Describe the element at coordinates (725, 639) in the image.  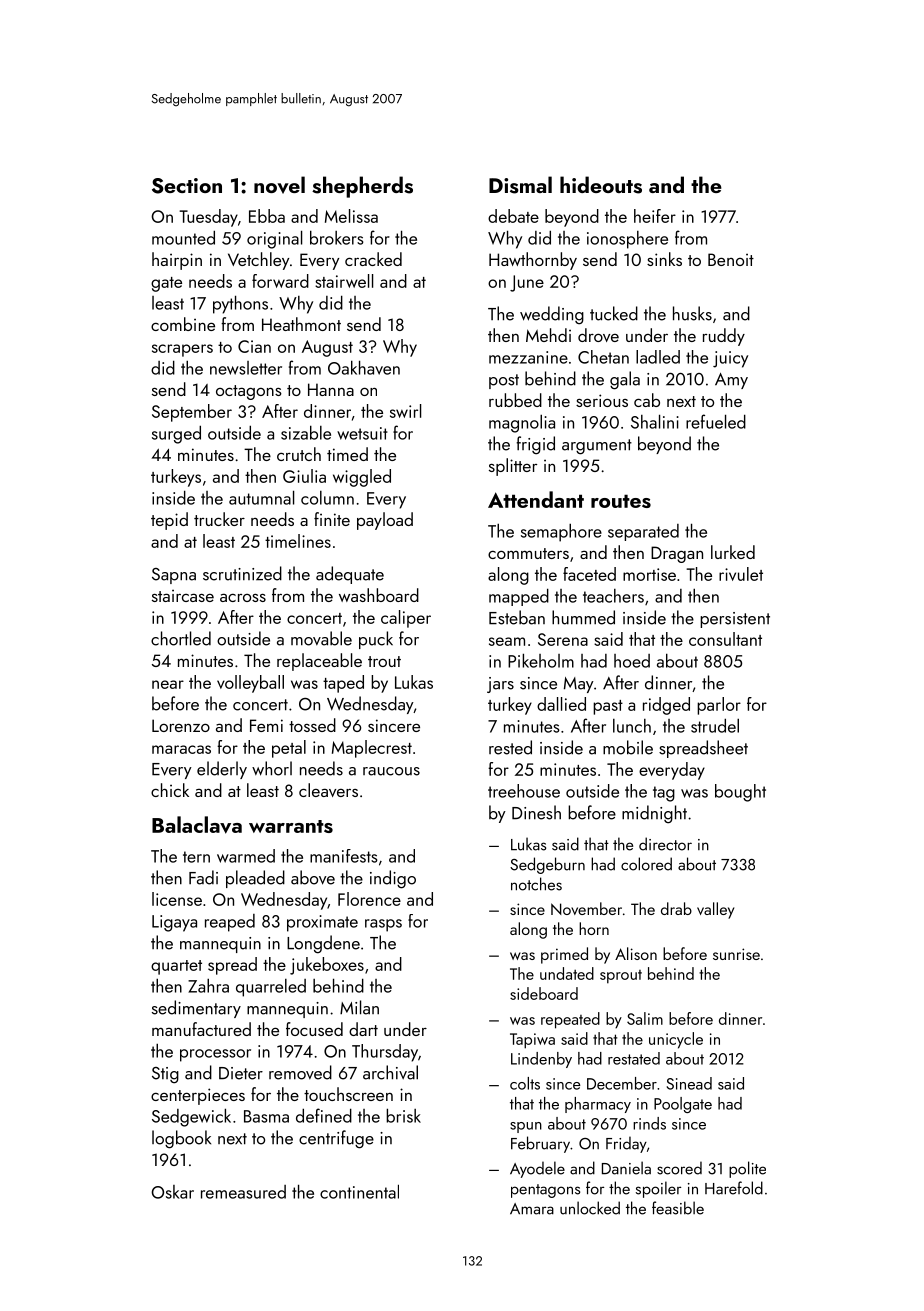
I see `consultant` at that location.
